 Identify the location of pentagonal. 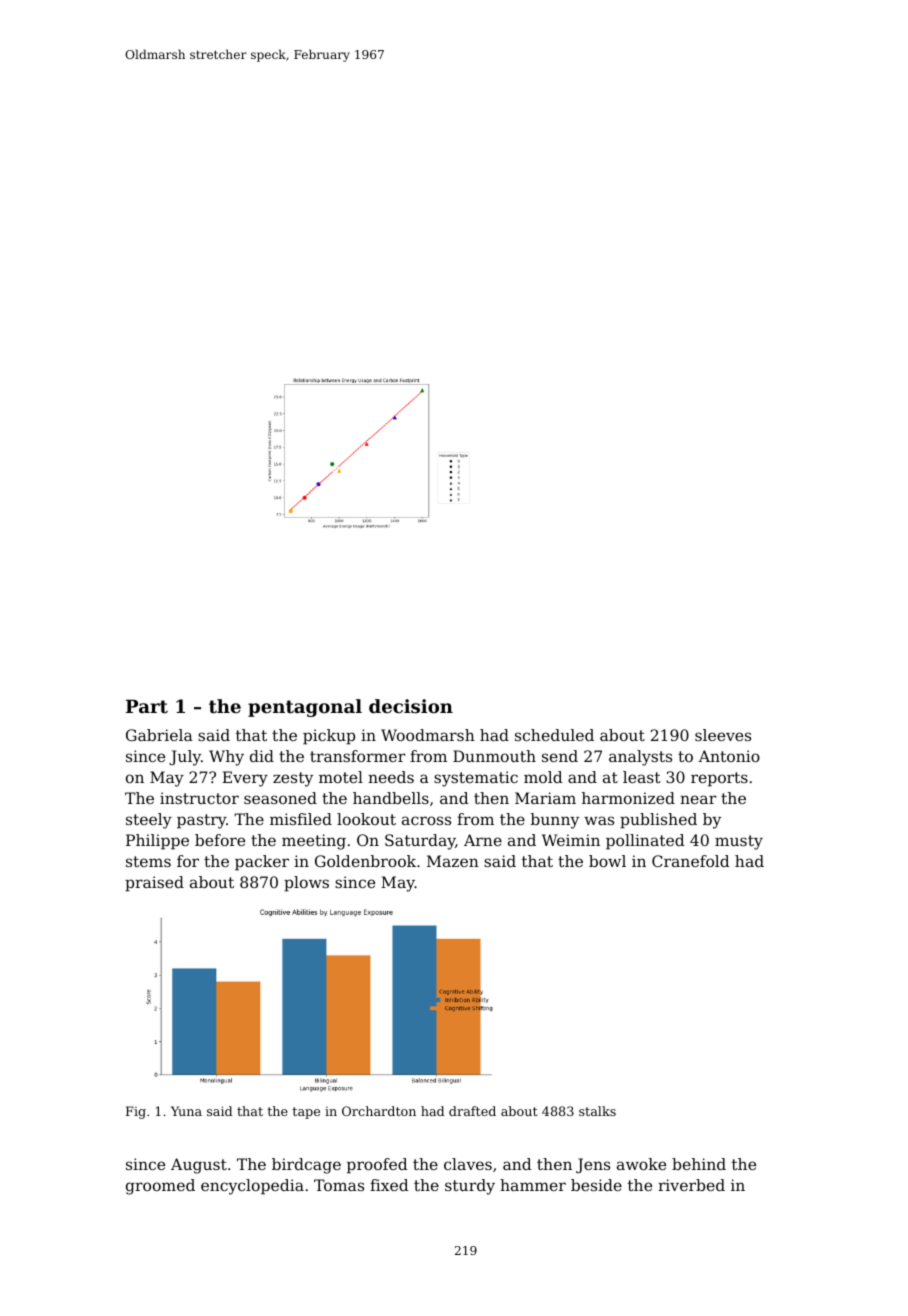
(305, 708).
